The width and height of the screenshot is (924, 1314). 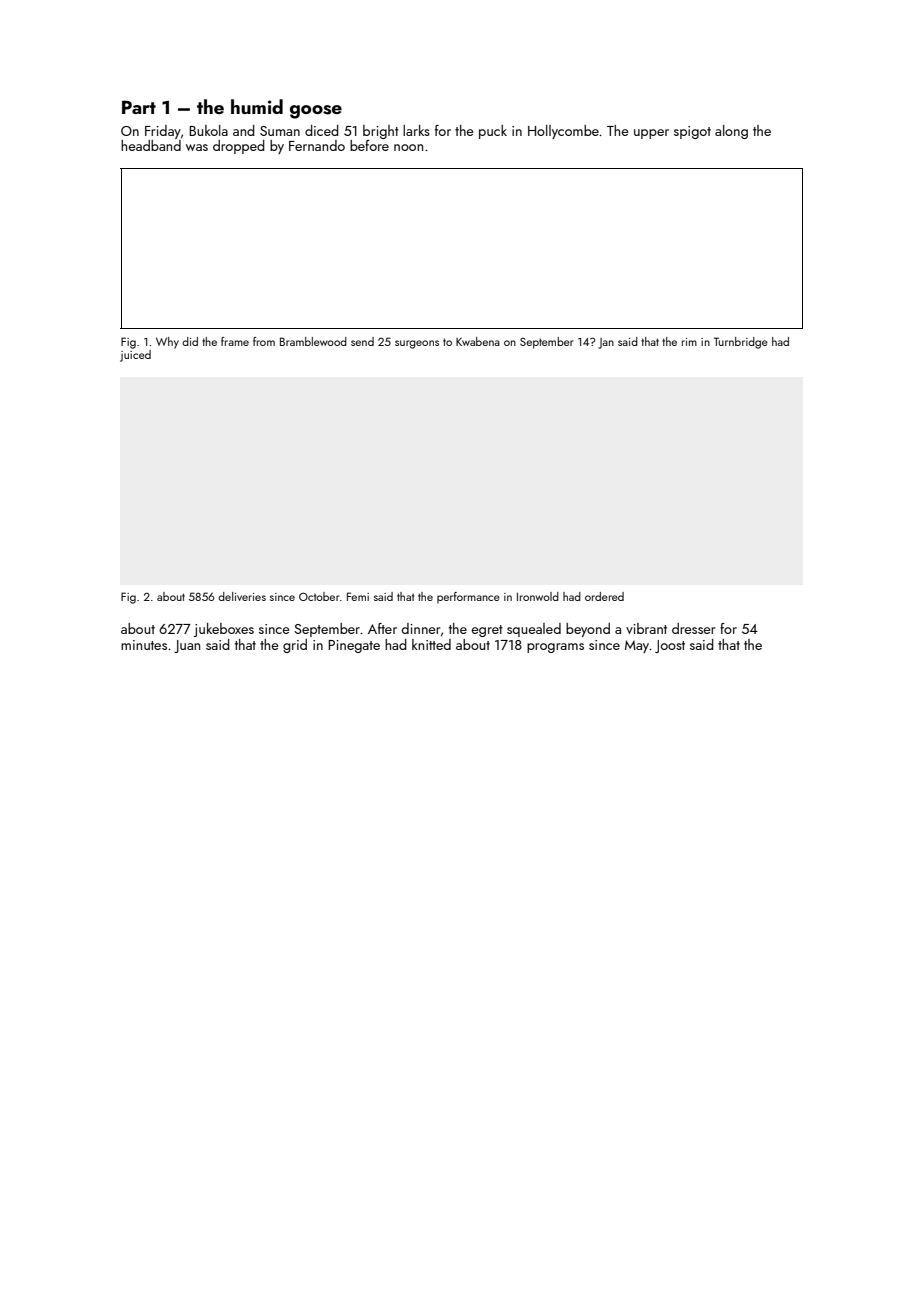 What do you see at coordinates (139, 107) in the screenshot?
I see `Part` at bounding box center [139, 107].
